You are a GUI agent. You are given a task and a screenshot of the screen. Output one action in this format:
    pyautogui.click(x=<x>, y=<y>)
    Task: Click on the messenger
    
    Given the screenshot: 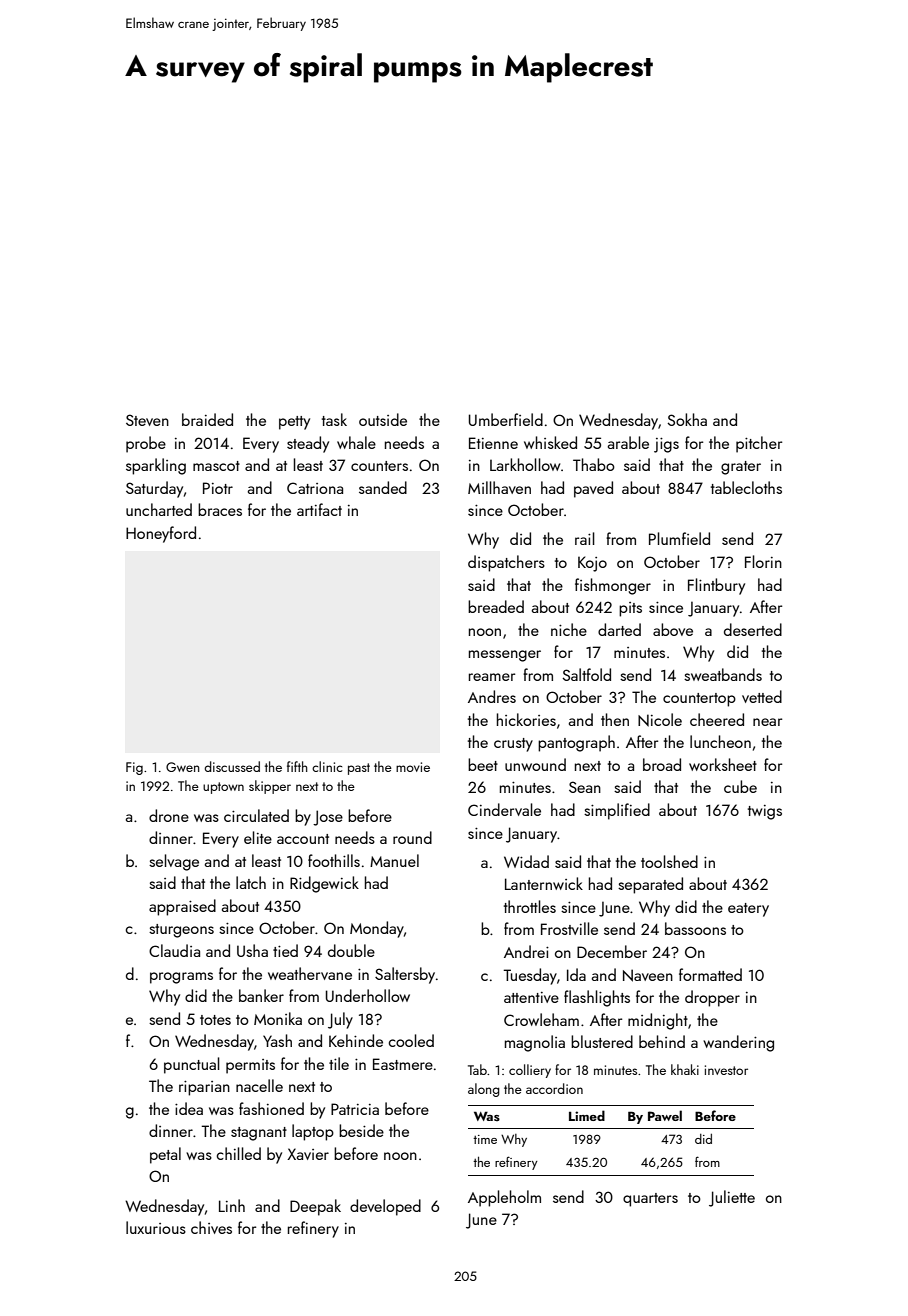 What is the action you would take?
    pyautogui.click(x=505, y=656)
